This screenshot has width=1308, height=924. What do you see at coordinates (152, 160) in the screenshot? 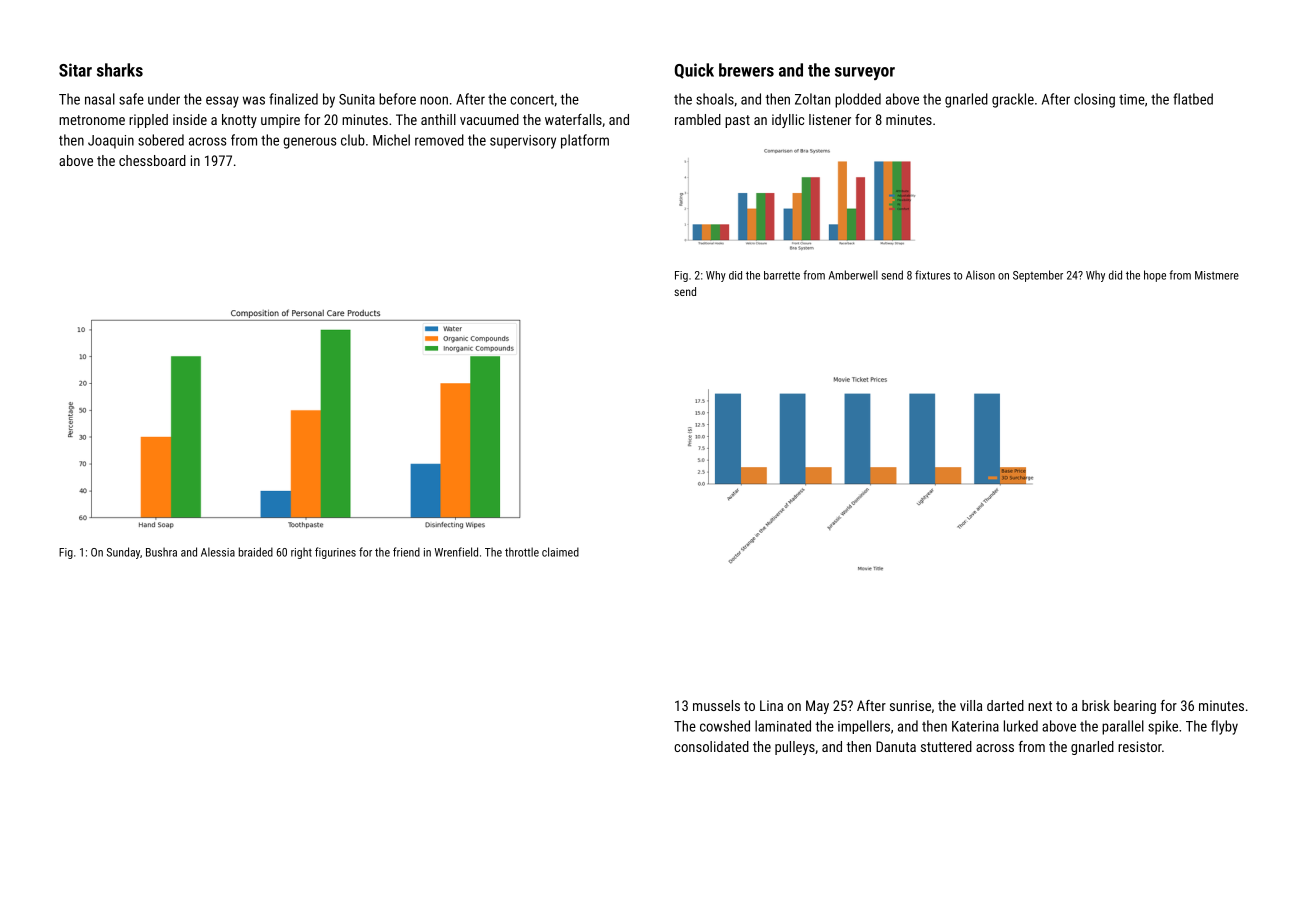
I see `chessboard` at bounding box center [152, 160].
